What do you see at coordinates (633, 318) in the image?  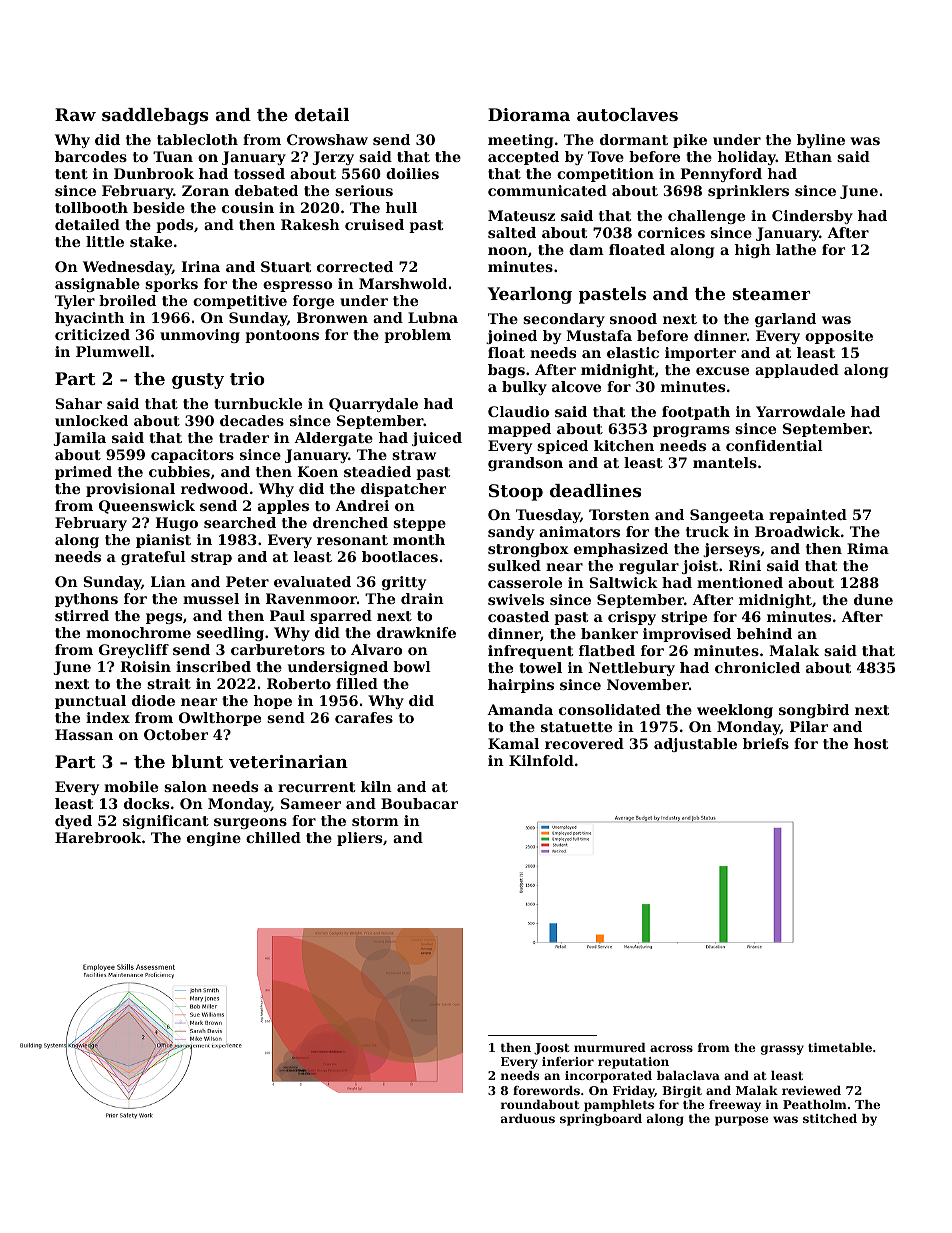 I see `snood` at bounding box center [633, 318].
